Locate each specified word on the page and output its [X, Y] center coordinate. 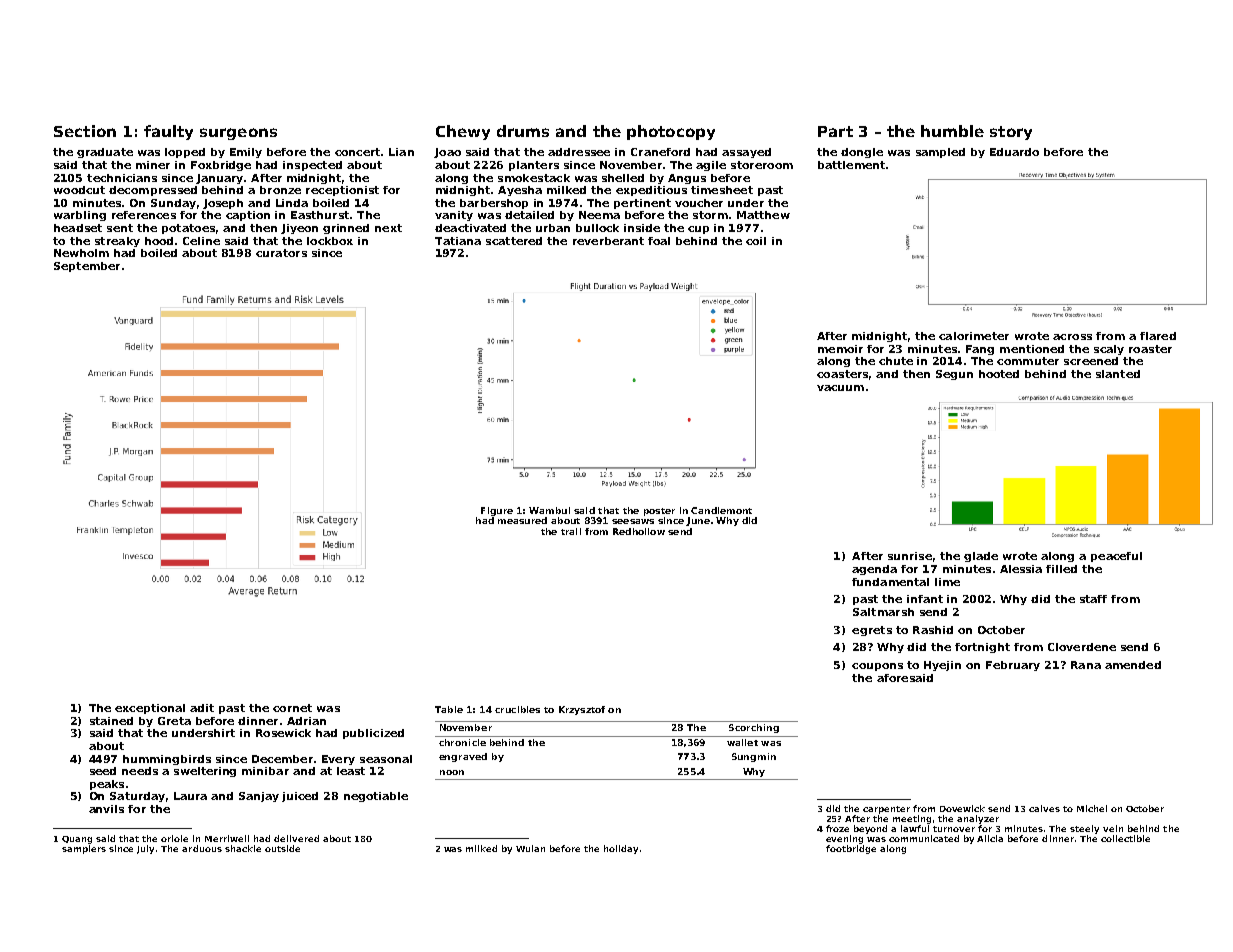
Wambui [549, 510]
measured [522, 520]
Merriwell [227, 838]
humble [952, 131]
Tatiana [458, 241]
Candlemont [721, 510]
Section [85, 131]
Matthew [763, 215]
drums [523, 131]
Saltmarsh [883, 612]
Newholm [81, 253]
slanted [1118, 374]
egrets [872, 631]
